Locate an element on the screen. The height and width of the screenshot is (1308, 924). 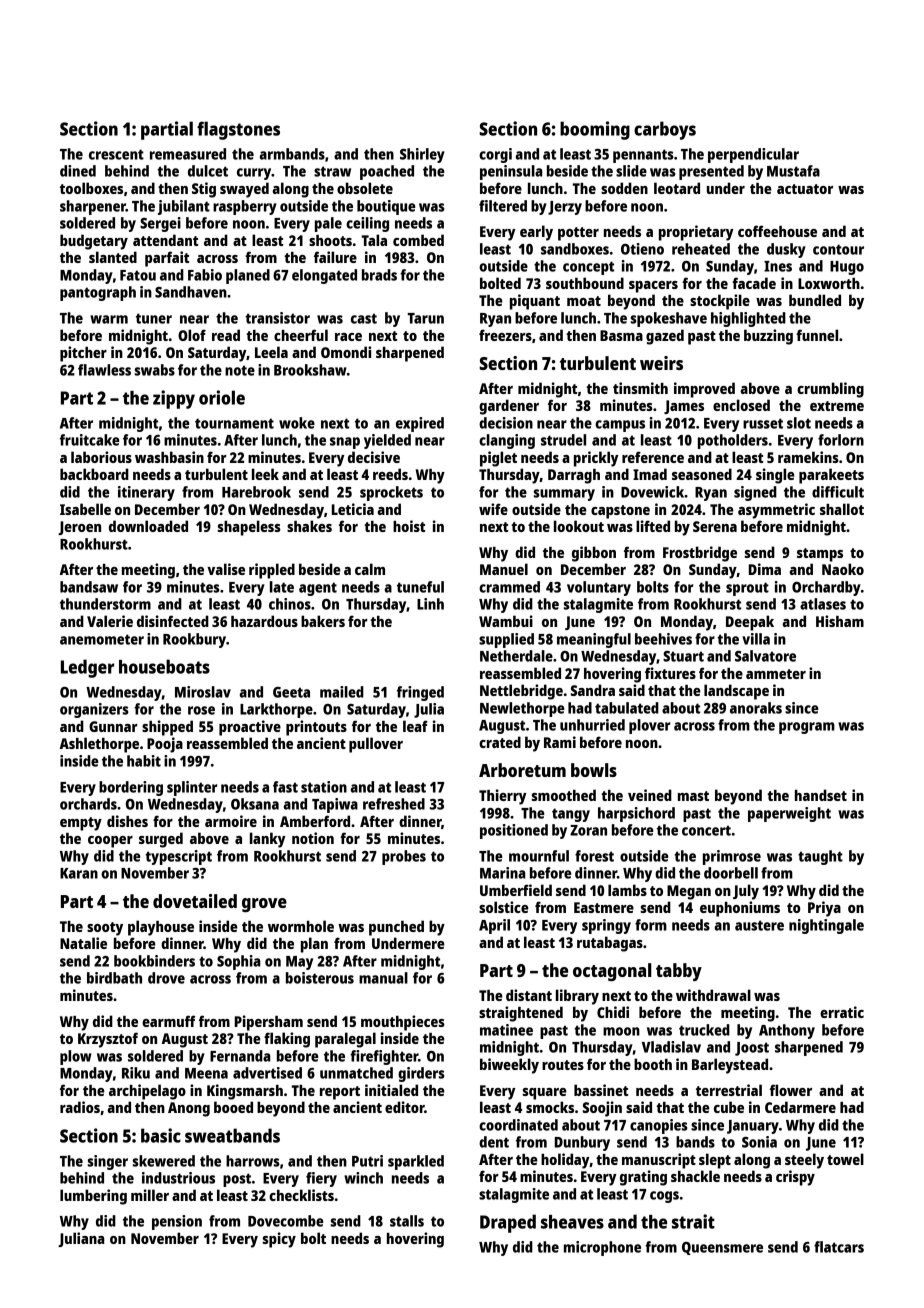
perpendicular is located at coordinates (753, 155).
